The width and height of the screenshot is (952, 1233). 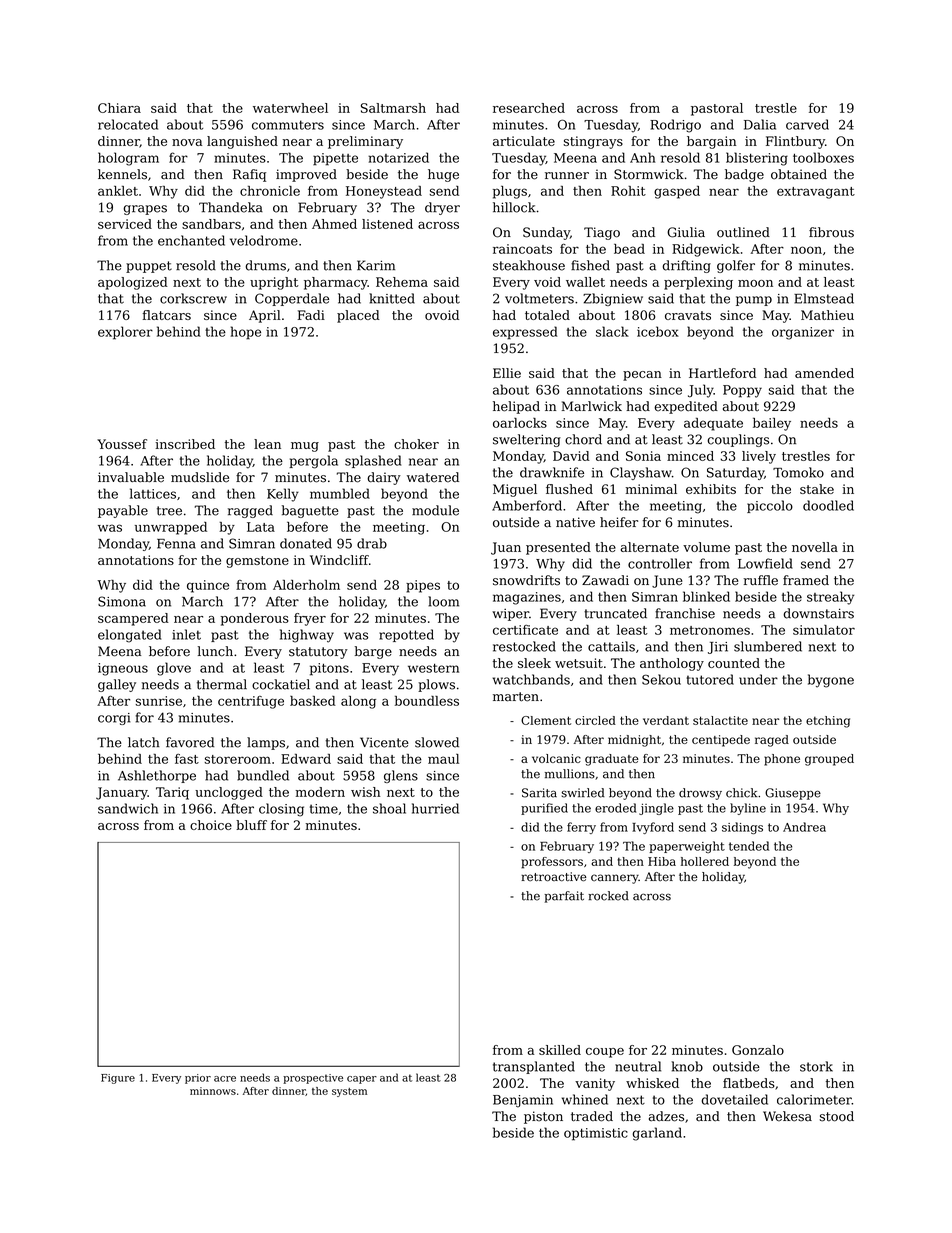 What do you see at coordinates (384, 742) in the screenshot?
I see `Vicente` at bounding box center [384, 742].
